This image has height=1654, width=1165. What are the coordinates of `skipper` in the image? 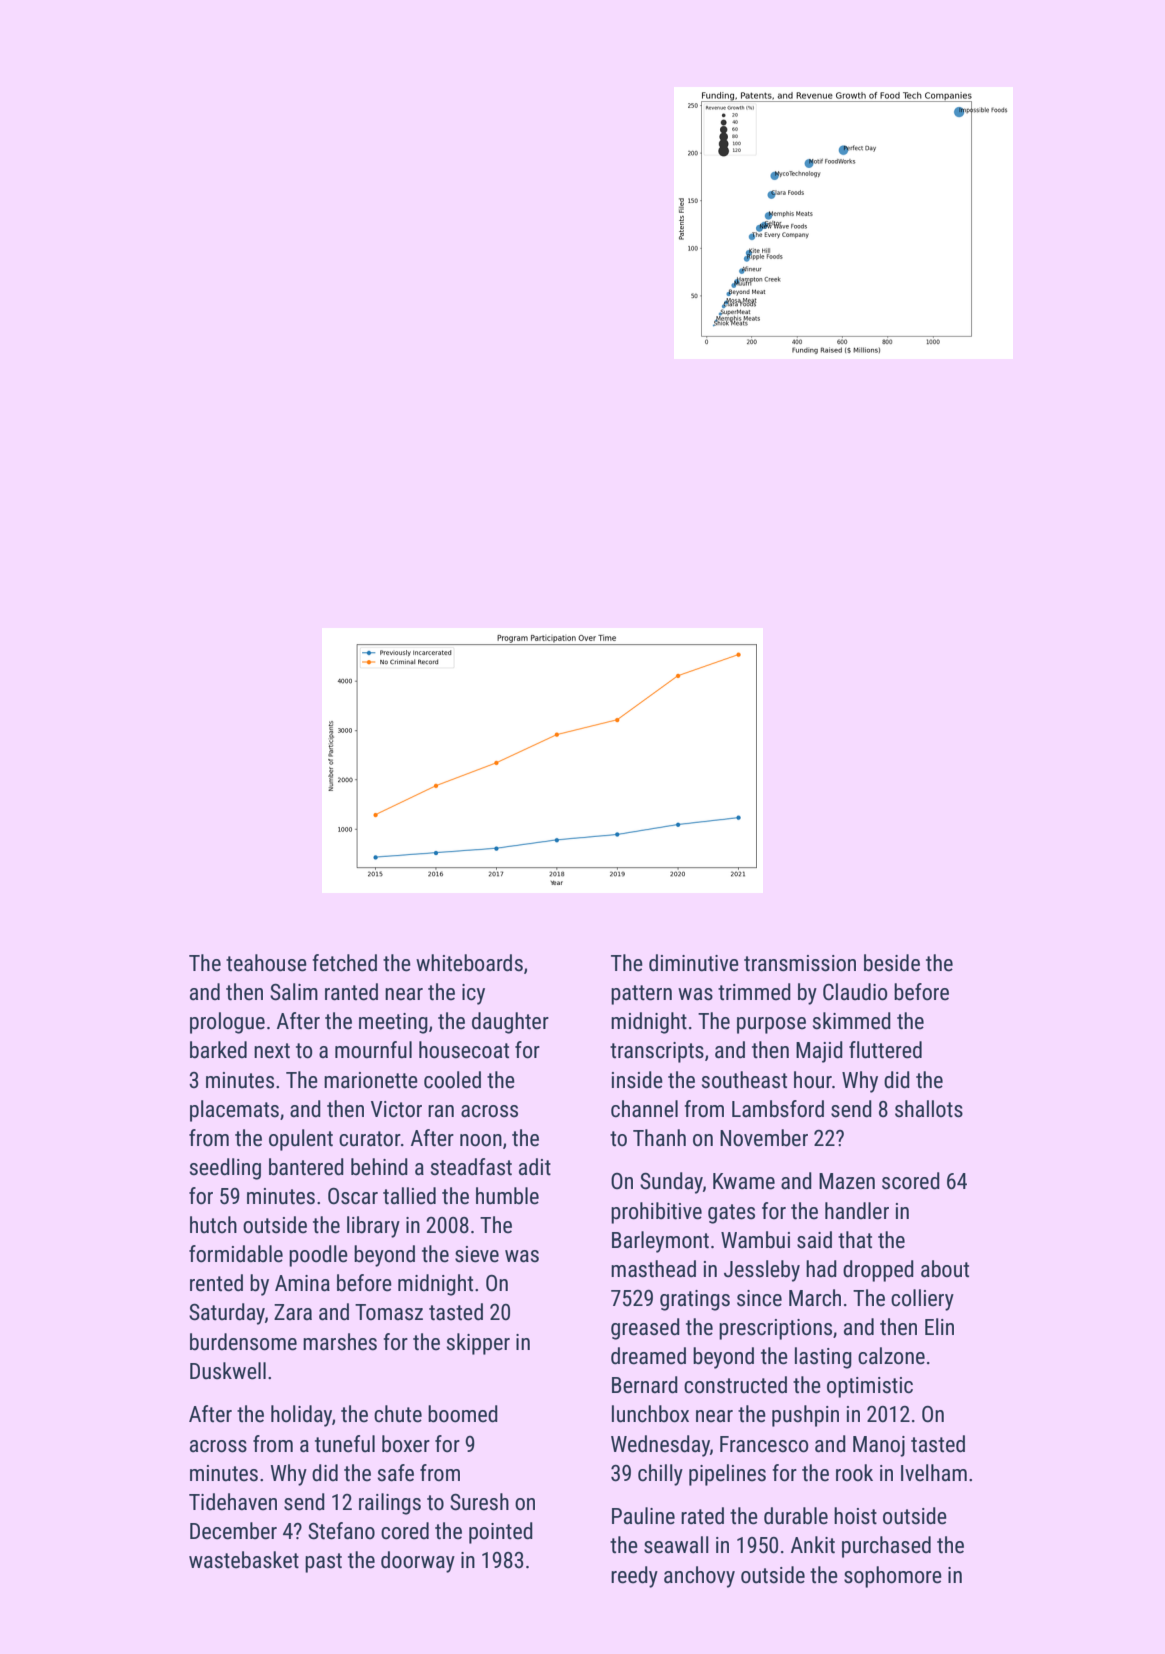 It's located at (478, 1344).
